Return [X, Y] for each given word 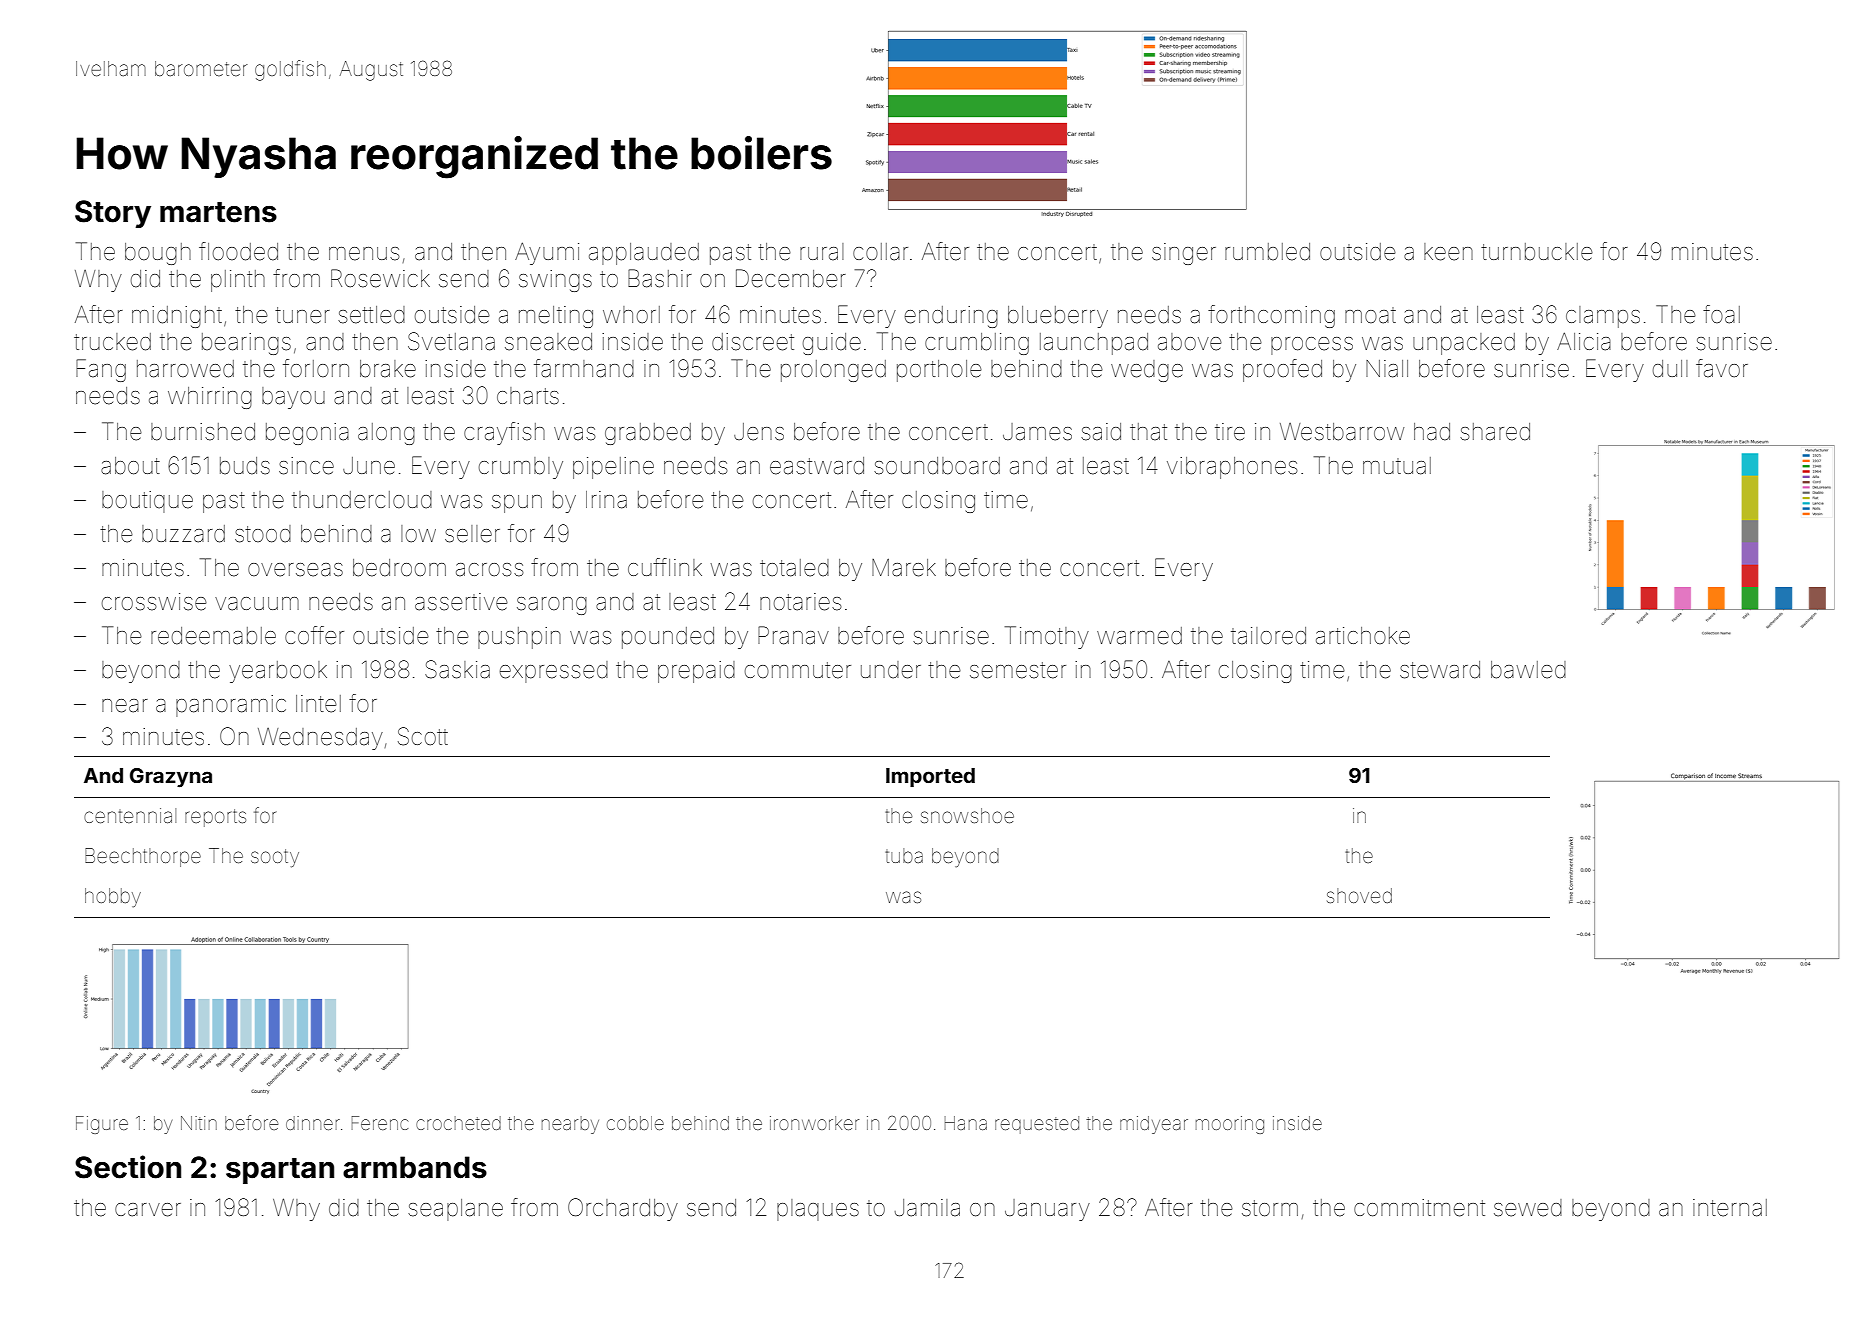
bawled [1528, 670]
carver [148, 1210]
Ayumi [547, 253]
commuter [798, 670]
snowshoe [967, 815]
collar [880, 252]
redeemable [213, 636]
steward [1440, 670]
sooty [275, 858]
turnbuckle [1537, 252]
